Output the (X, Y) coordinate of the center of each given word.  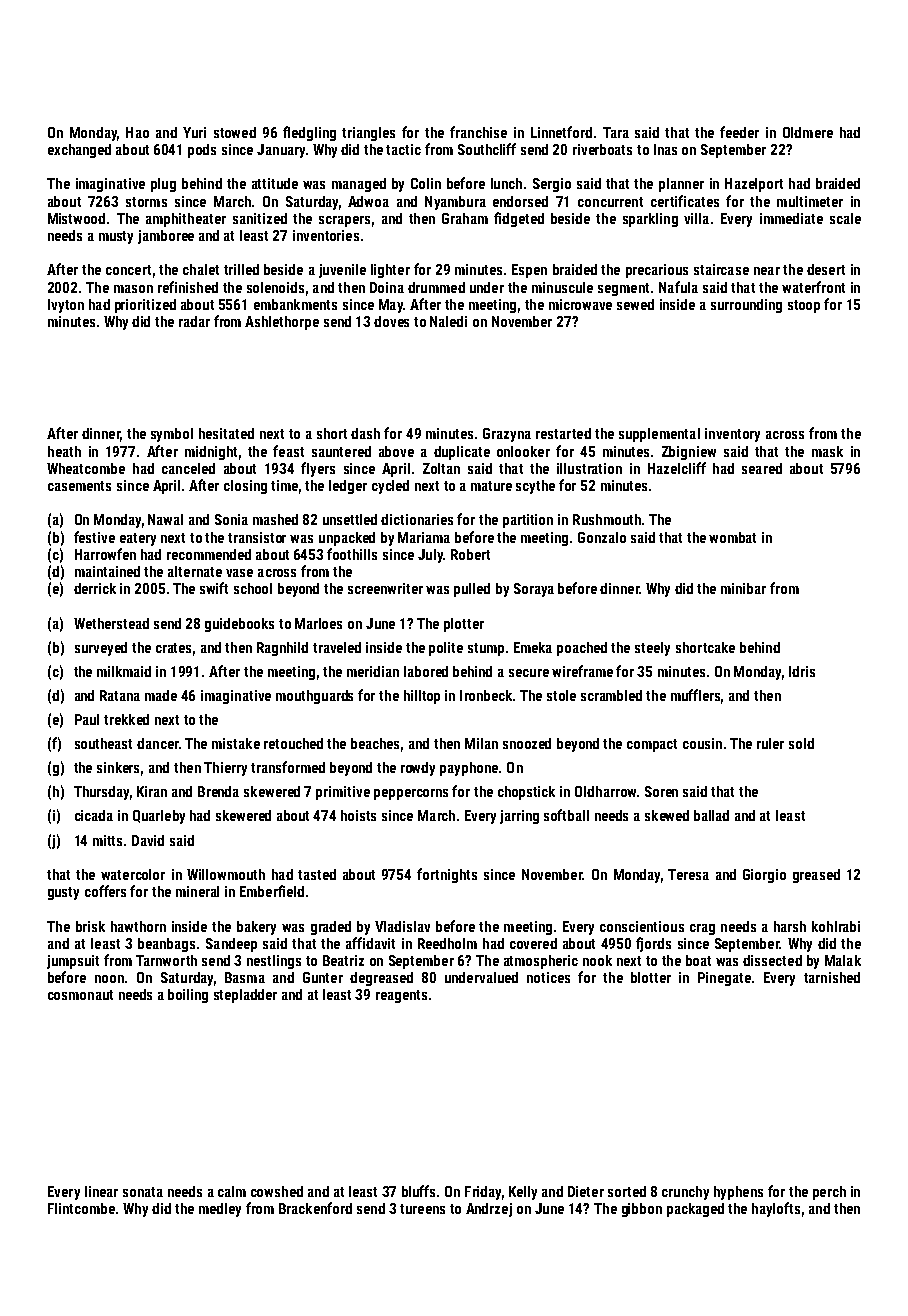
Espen (529, 271)
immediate (791, 218)
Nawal (165, 519)
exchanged (79, 151)
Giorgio (764, 876)
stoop (804, 306)
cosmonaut (80, 995)
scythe (535, 487)
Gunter (323, 977)
